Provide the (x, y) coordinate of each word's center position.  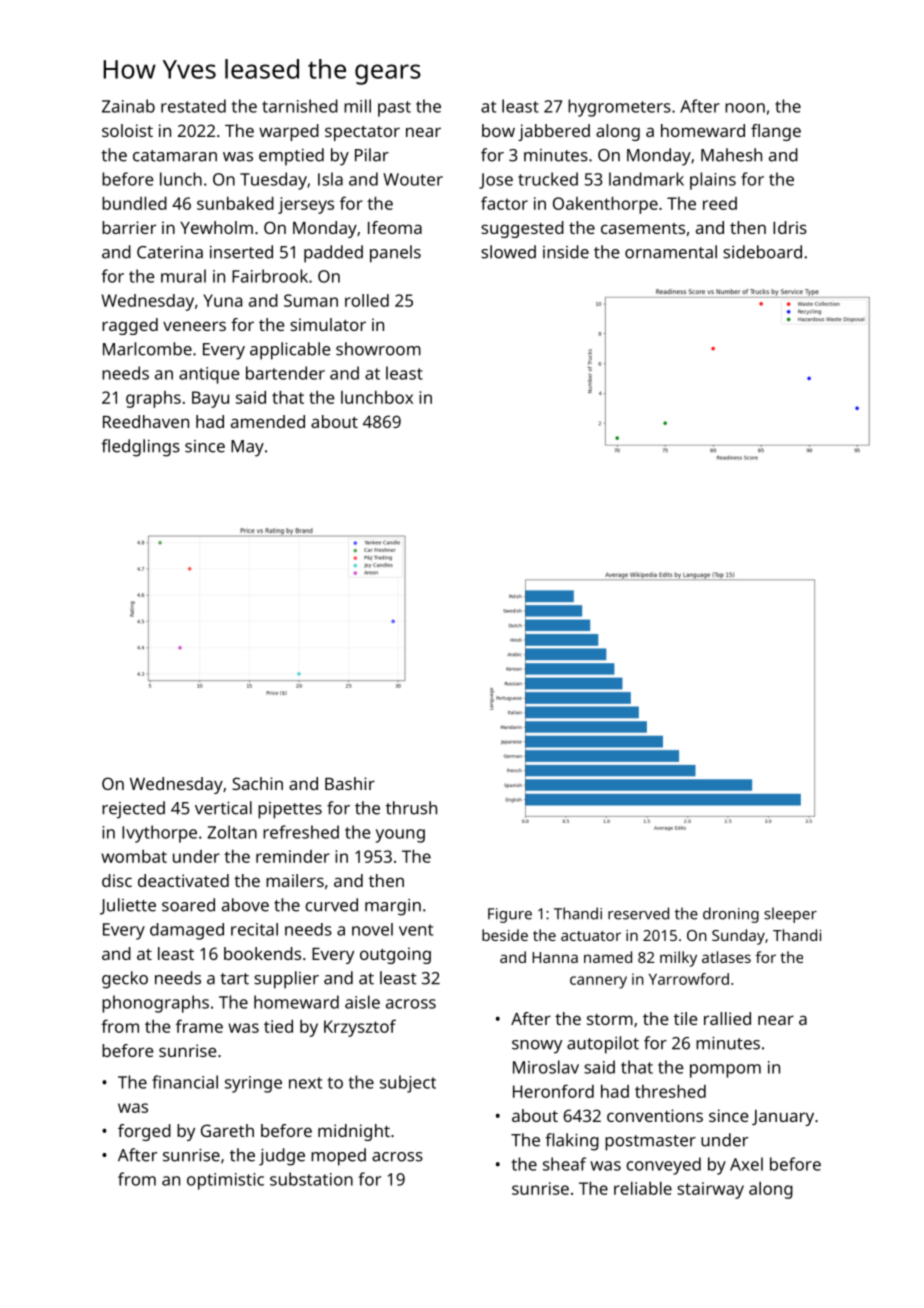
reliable (643, 1188)
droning (731, 915)
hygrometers (619, 108)
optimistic (225, 1181)
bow (498, 130)
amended (268, 421)
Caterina (170, 252)
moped (338, 1157)
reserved (638, 913)
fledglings (140, 448)
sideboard (762, 252)
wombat (134, 856)
